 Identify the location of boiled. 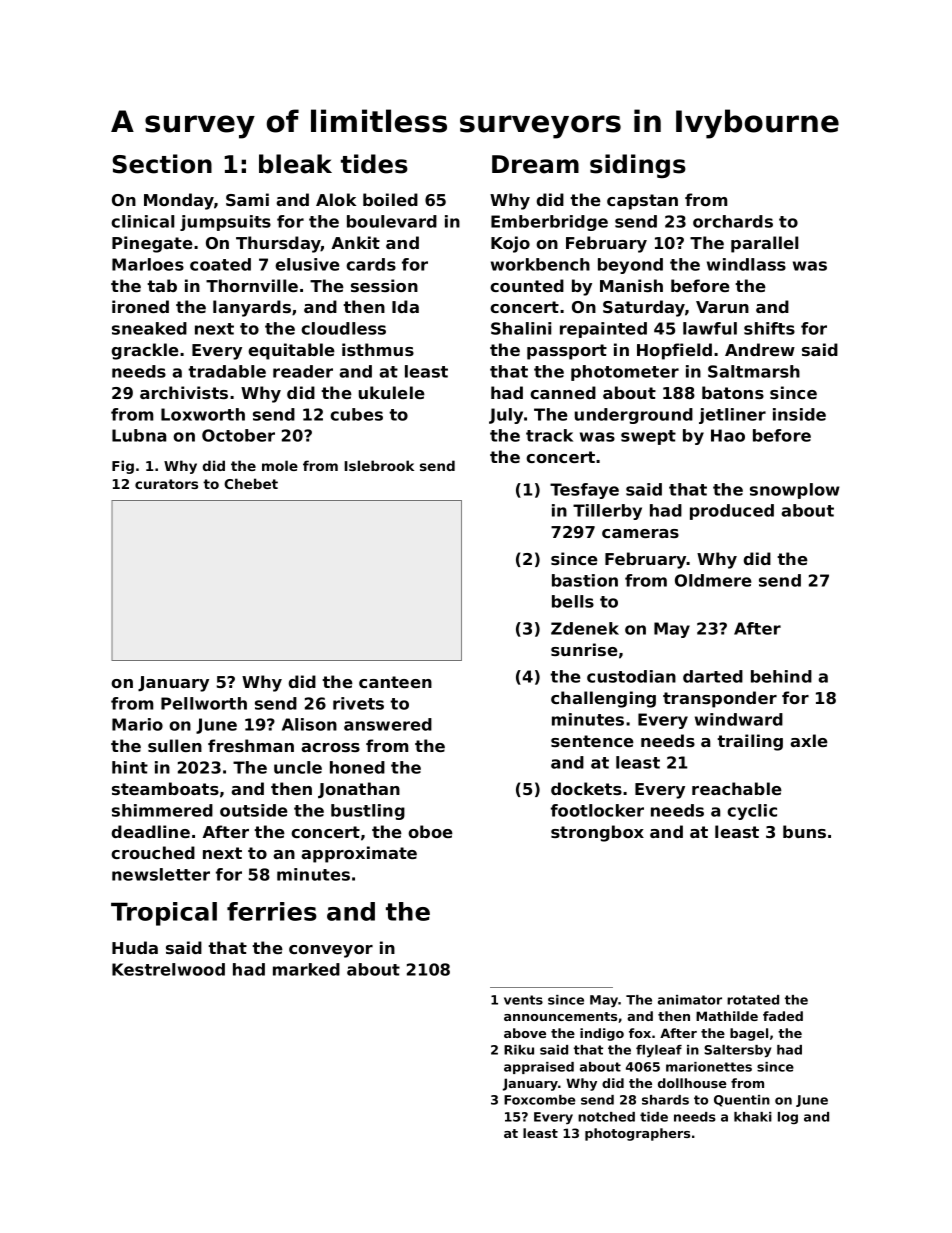
(390, 199).
